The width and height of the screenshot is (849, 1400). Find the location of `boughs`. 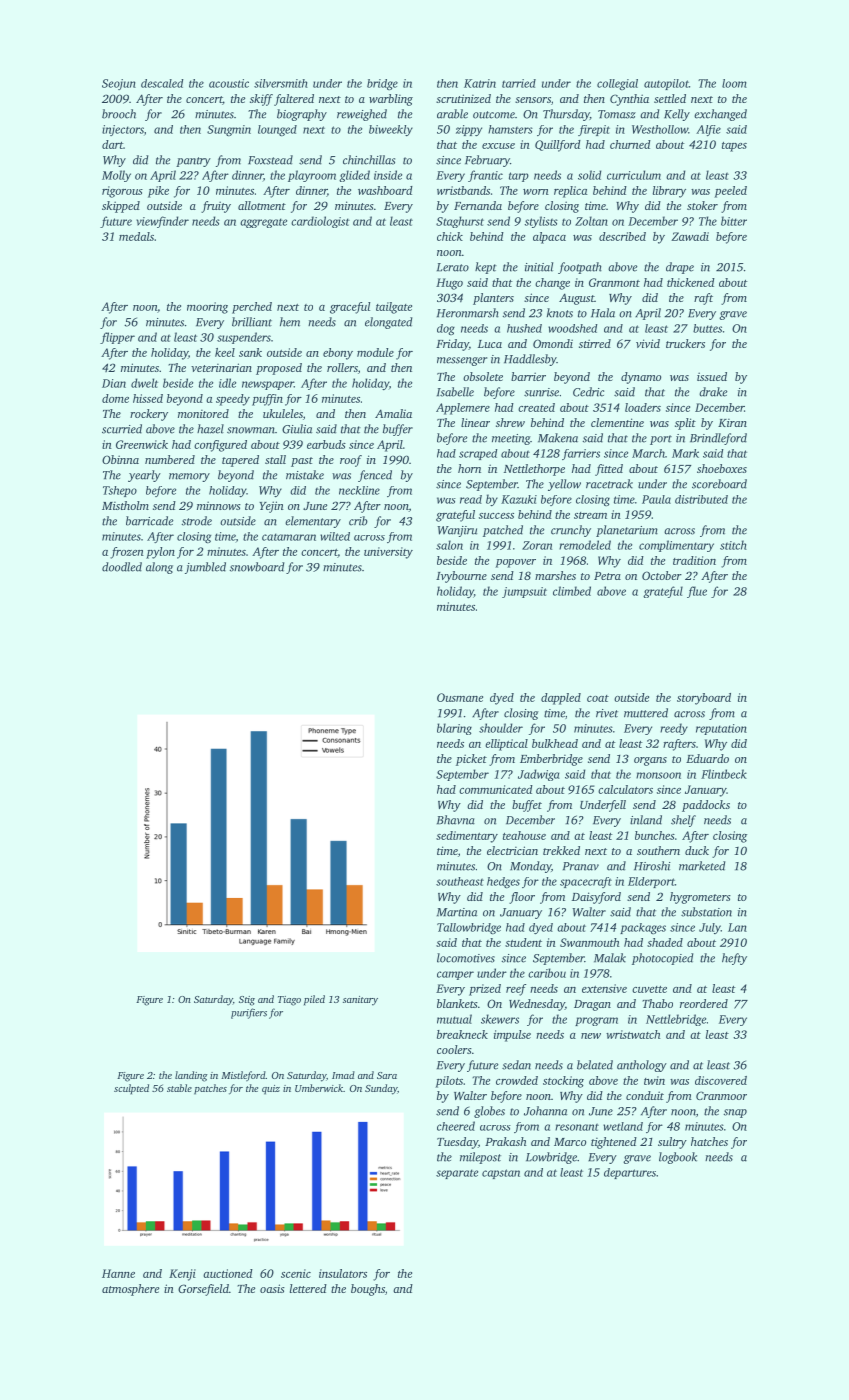

boughs is located at coordinates (368, 1290).
